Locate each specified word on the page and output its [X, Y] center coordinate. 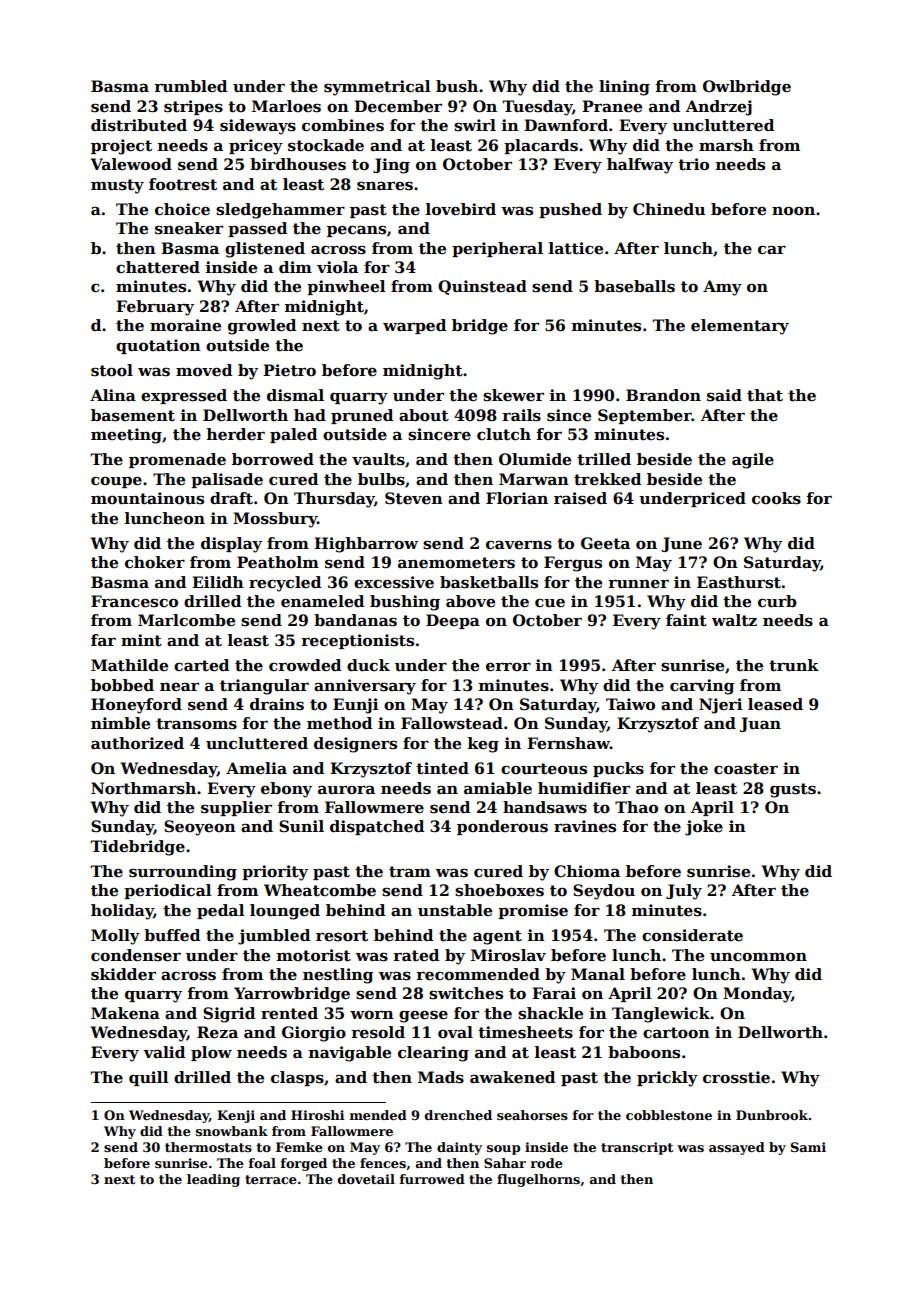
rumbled [190, 86]
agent [497, 937]
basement [133, 415]
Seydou [604, 892]
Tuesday [537, 108]
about [424, 415]
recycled [285, 584]
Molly [115, 937]
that [765, 395]
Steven [414, 498]
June [682, 544]
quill [149, 1078]
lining [624, 88]
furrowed [432, 1179]
